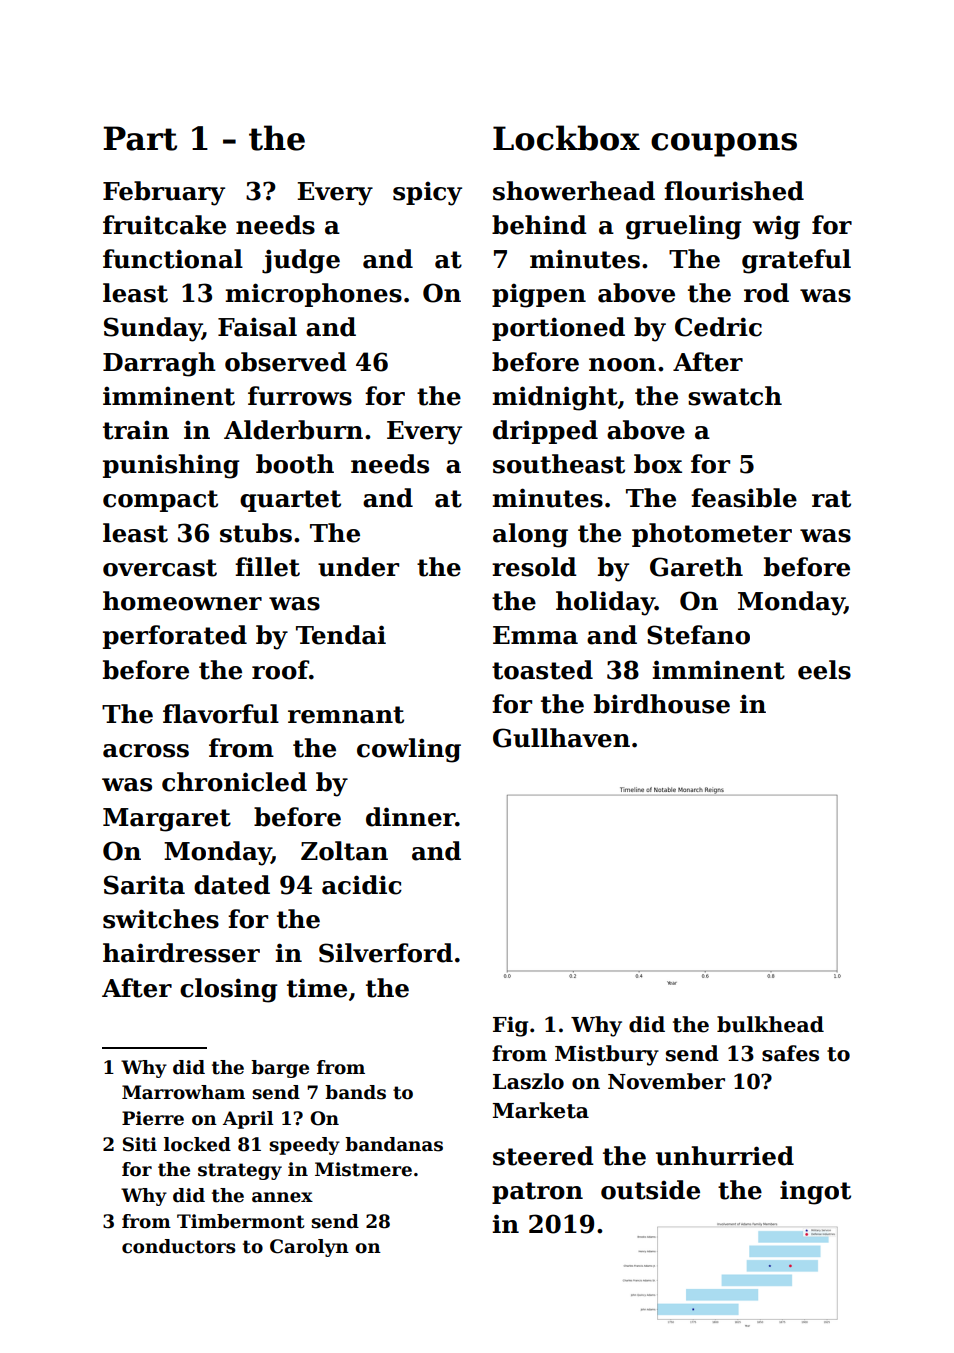  I want to click on bulkhead, so click(770, 1024).
